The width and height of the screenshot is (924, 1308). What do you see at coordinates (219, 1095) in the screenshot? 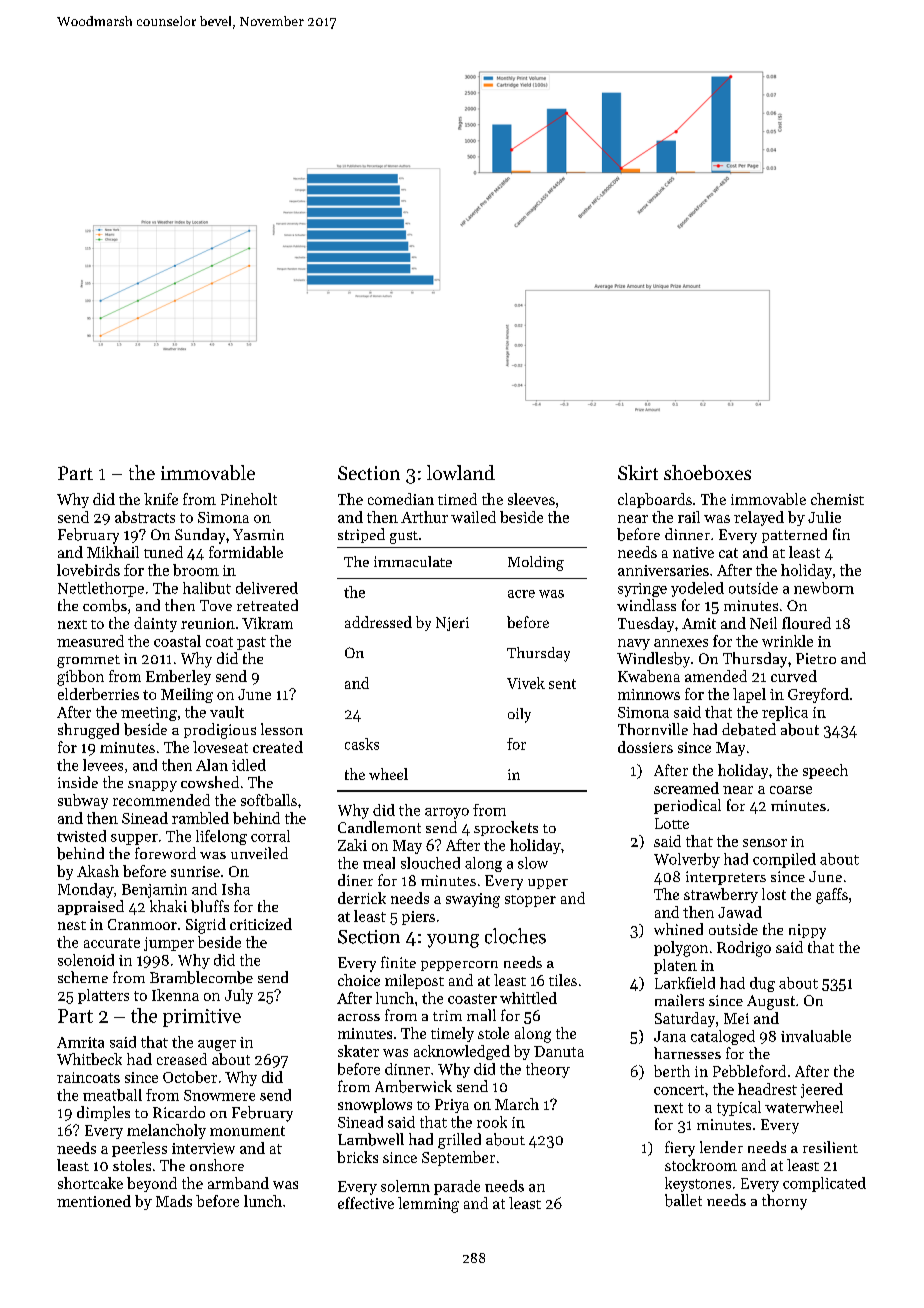
I see `Snowmere` at bounding box center [219, 1095].
